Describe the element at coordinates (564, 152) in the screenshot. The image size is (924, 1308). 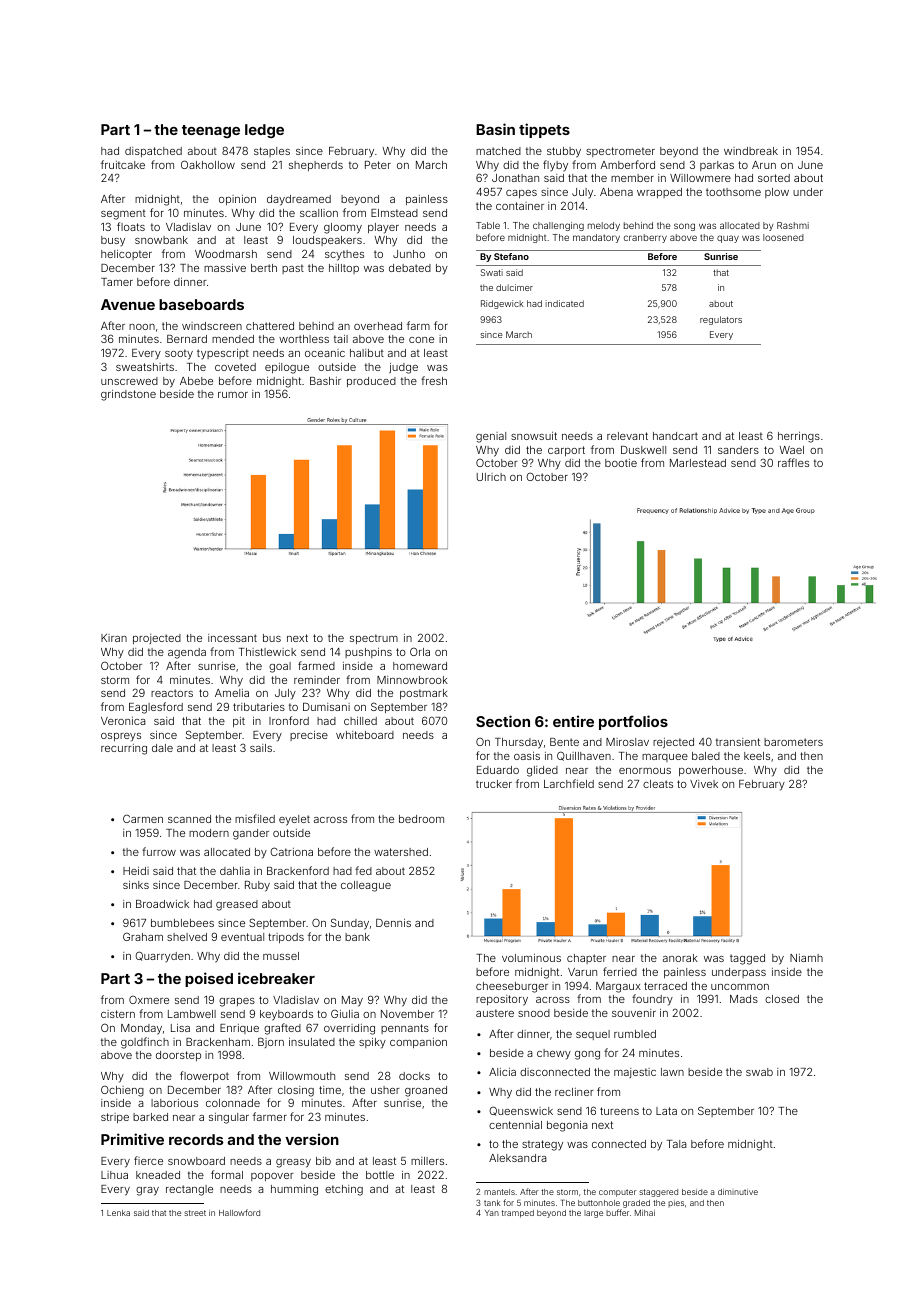
I see `stubby` at that location.
